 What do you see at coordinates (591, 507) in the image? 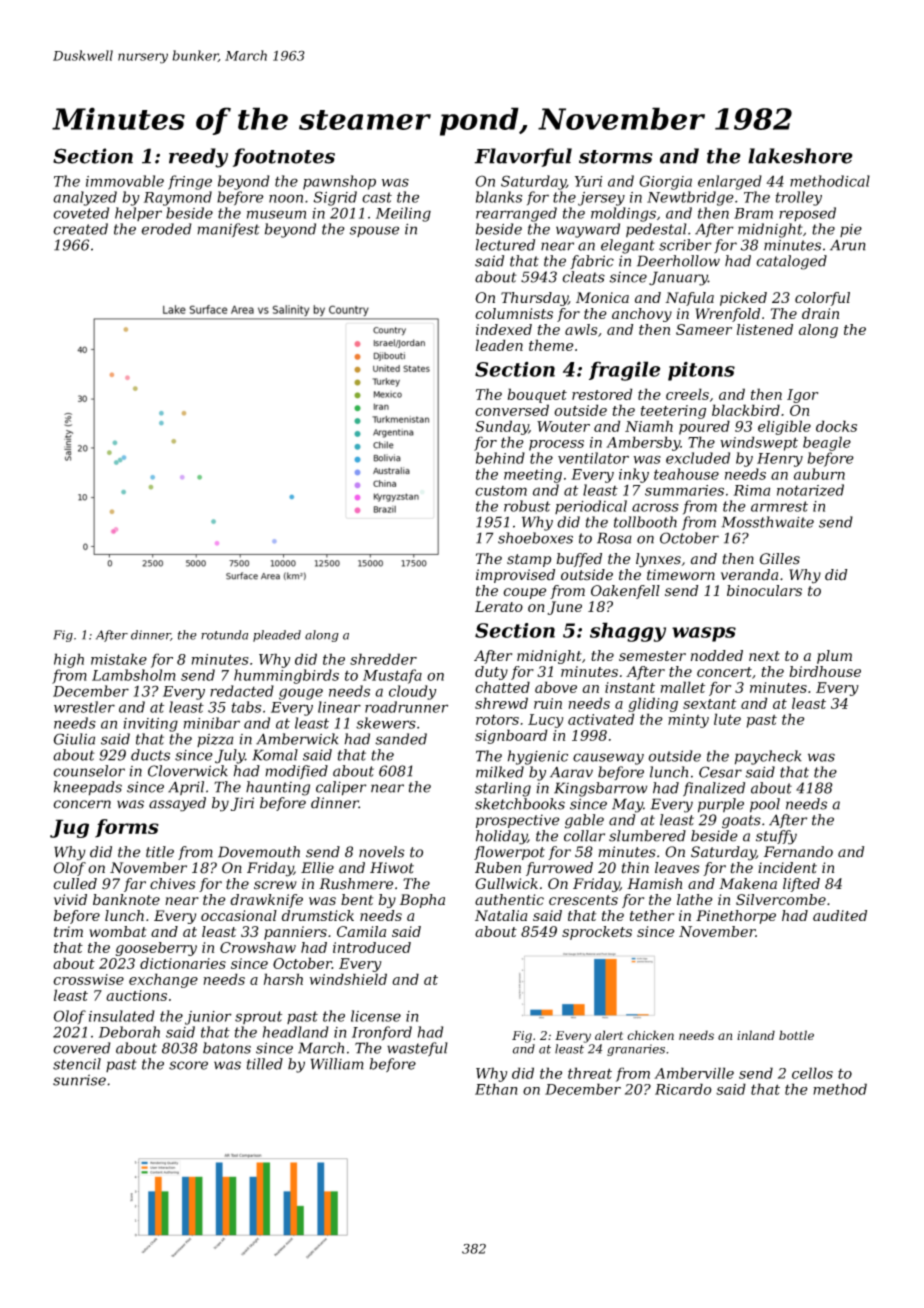
I see `periodical` at bounding box center [591, 507].
